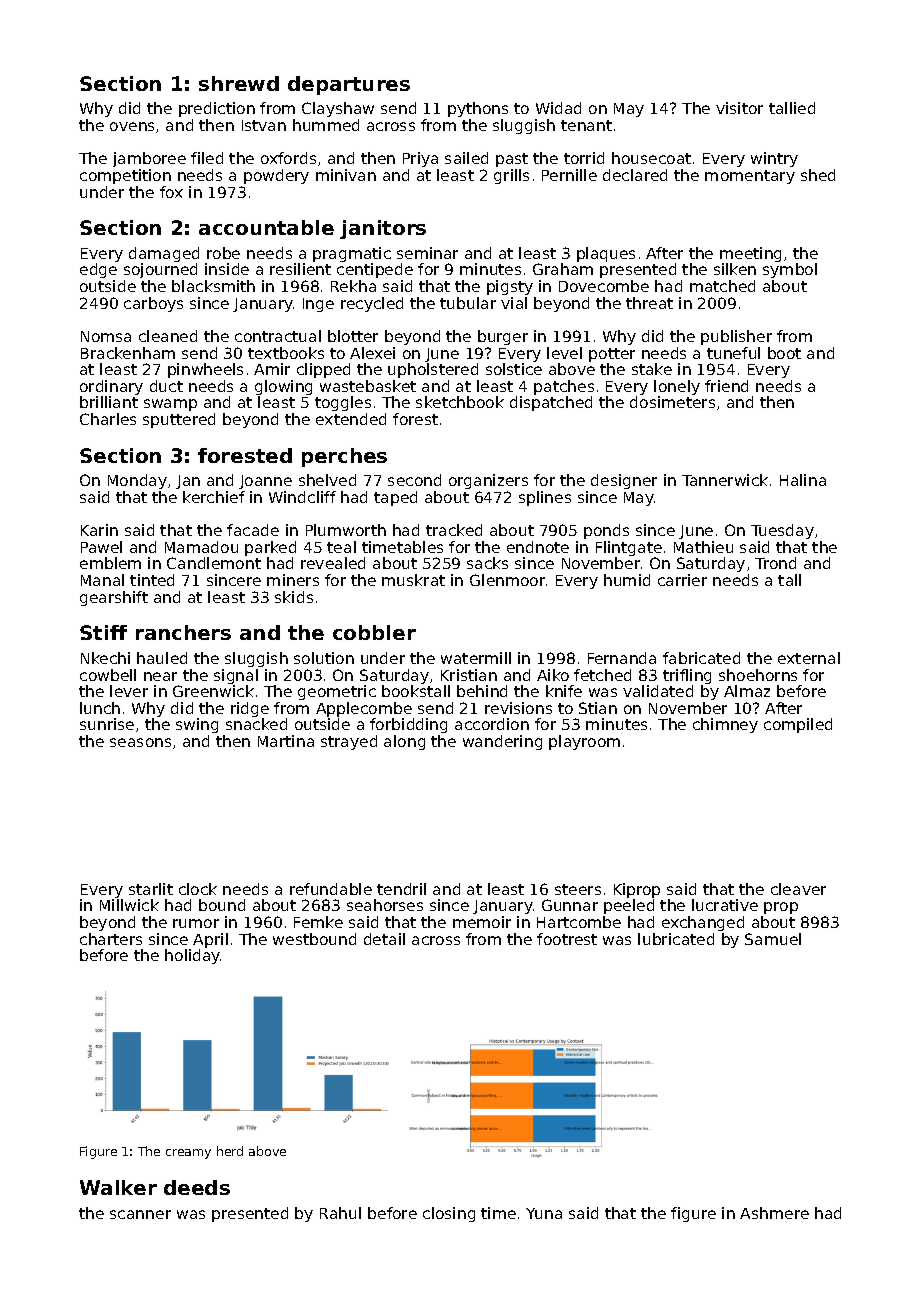 This image has width=924, height=1308. Describe the element at coordinates (239, 83) in the image. I see `shrewd` at that location.
